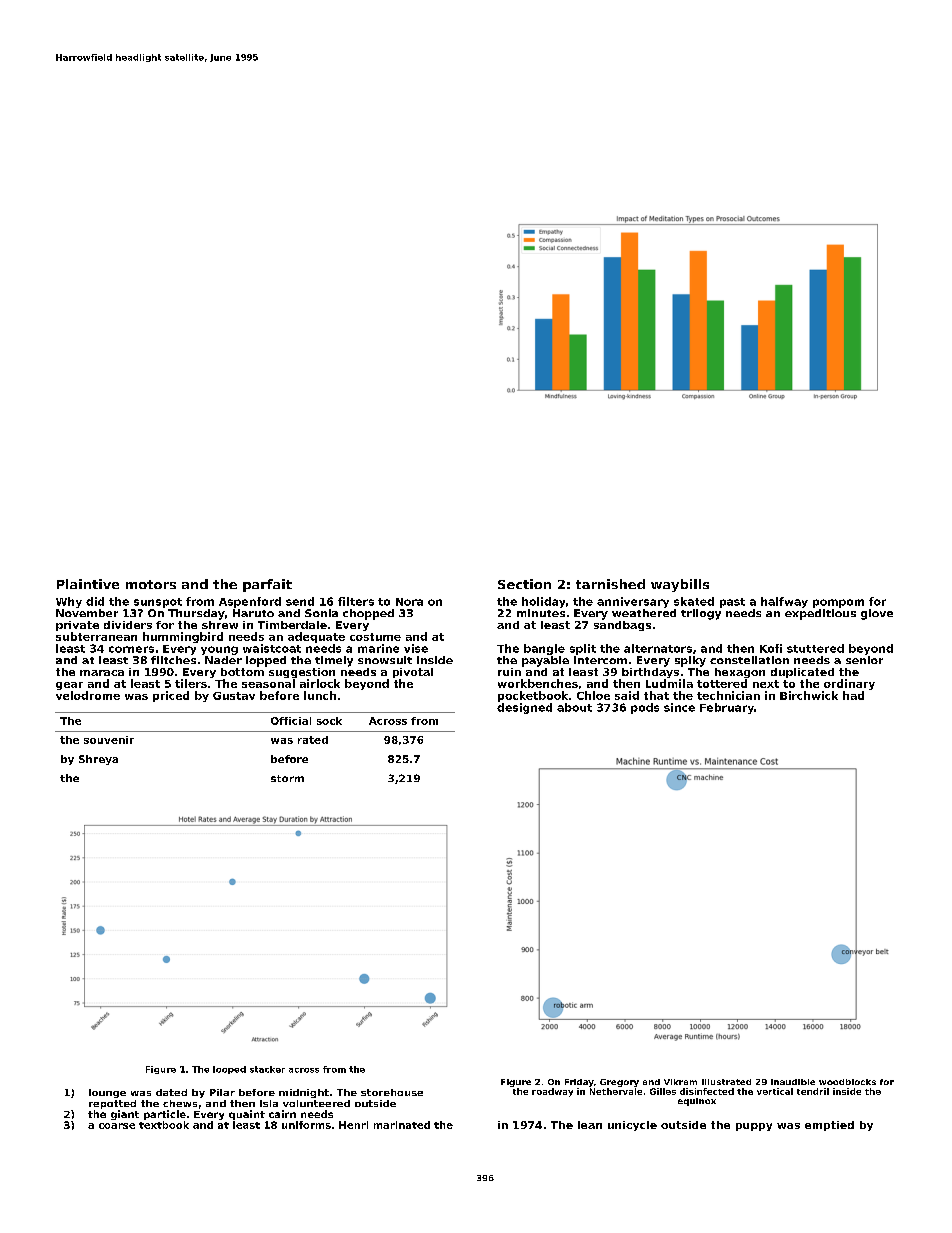 The width and height of the document is (952, 1233). What do you see at coordinates (329, 721) in the document?
I see `sock` at bounding box center [329, 721].
